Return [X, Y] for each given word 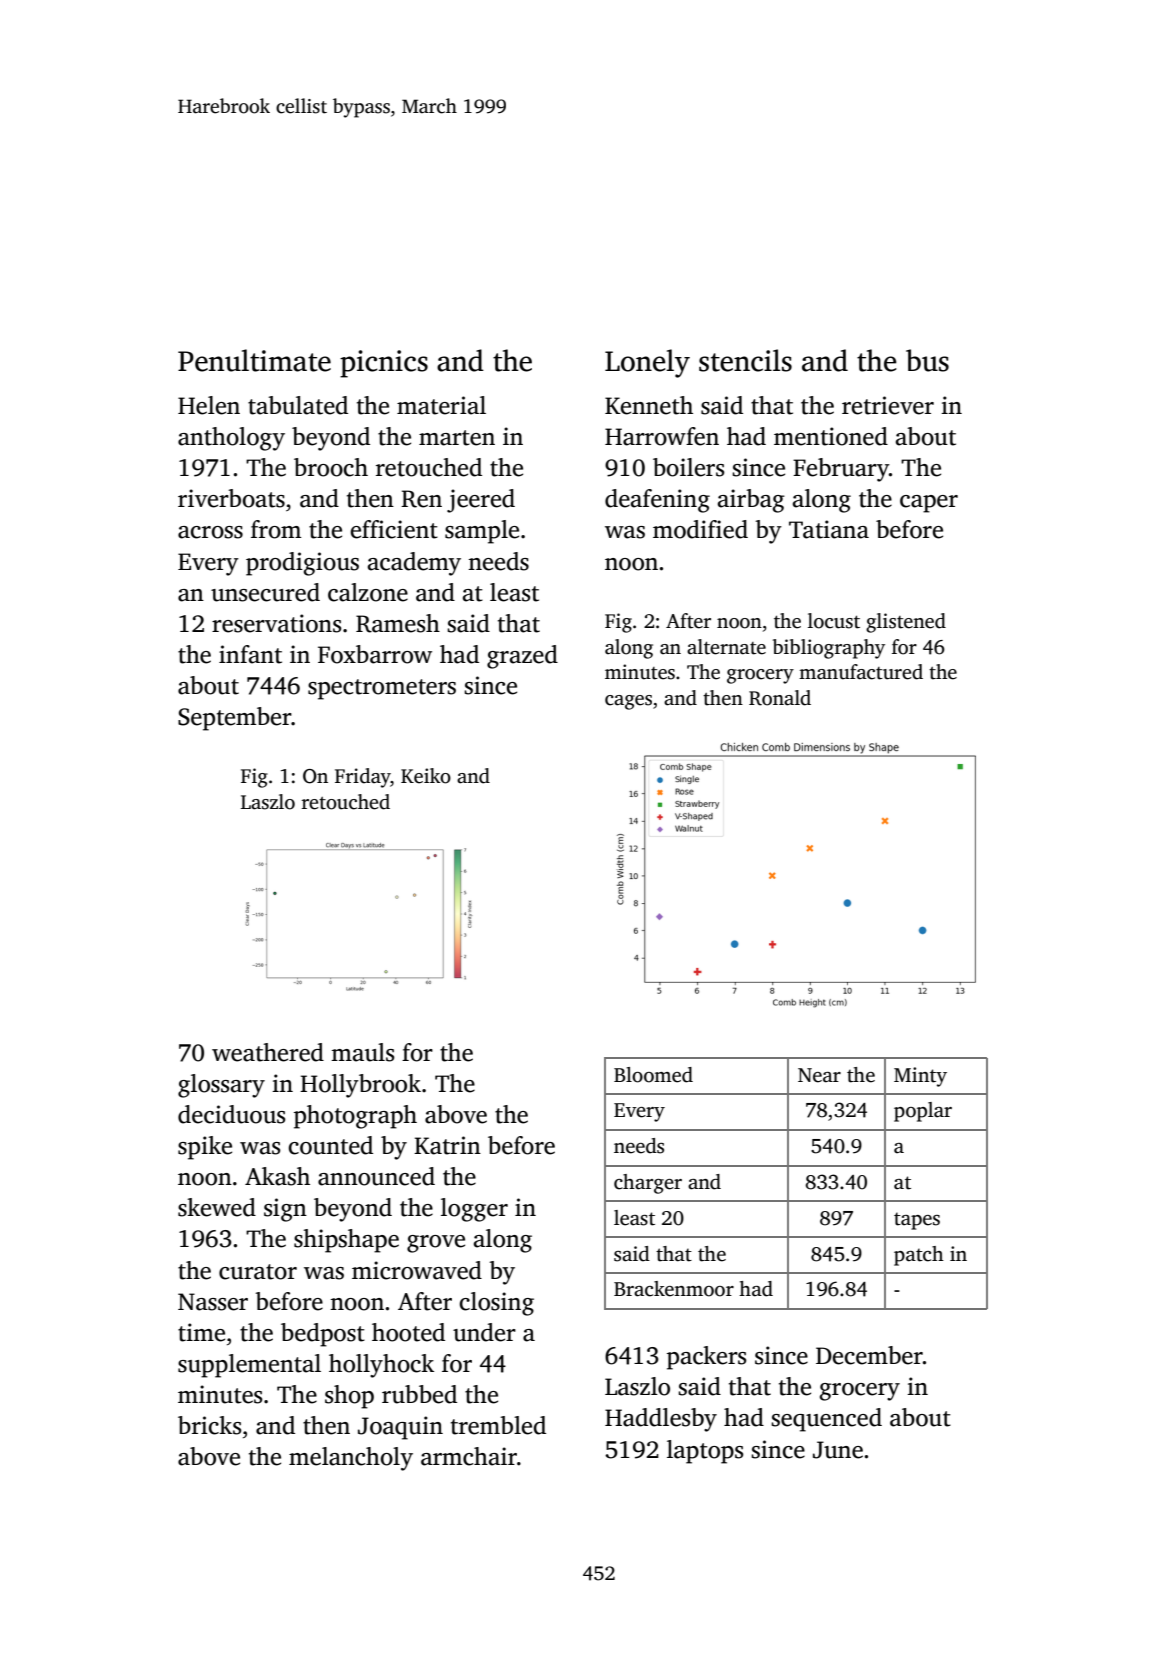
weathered [268, 1052]
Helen [209, 405]
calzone [368, 592]
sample [482, 532]
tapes [917, 1221]
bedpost [323, 1335]
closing [496, 1304]
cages [628, 702]
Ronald [780, 698]
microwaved [417, 1270]
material [441, 405]
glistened [906, 623]
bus [927, 360]
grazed [522, 657]
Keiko [426, 776]
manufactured [861, 672]
